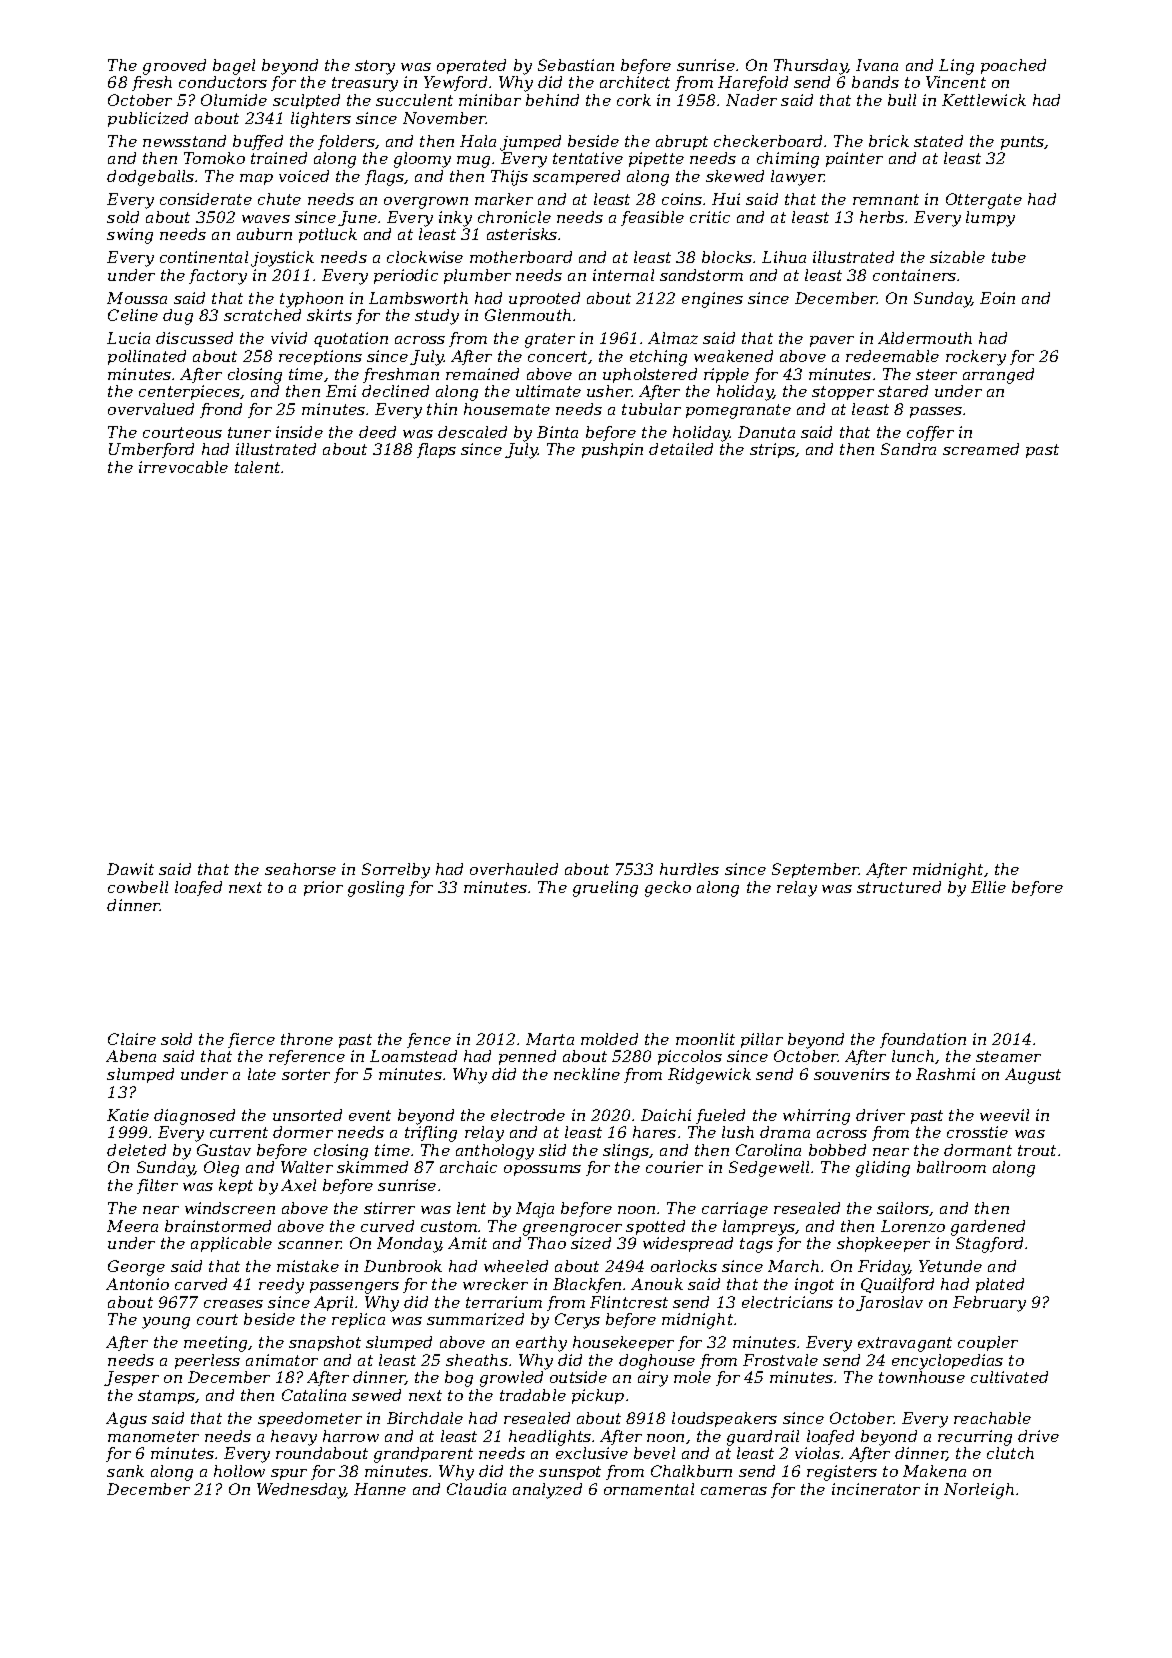  Describe the element at coordinates (477, 1360) in the screenshot. I see `sheaths` at that location.
